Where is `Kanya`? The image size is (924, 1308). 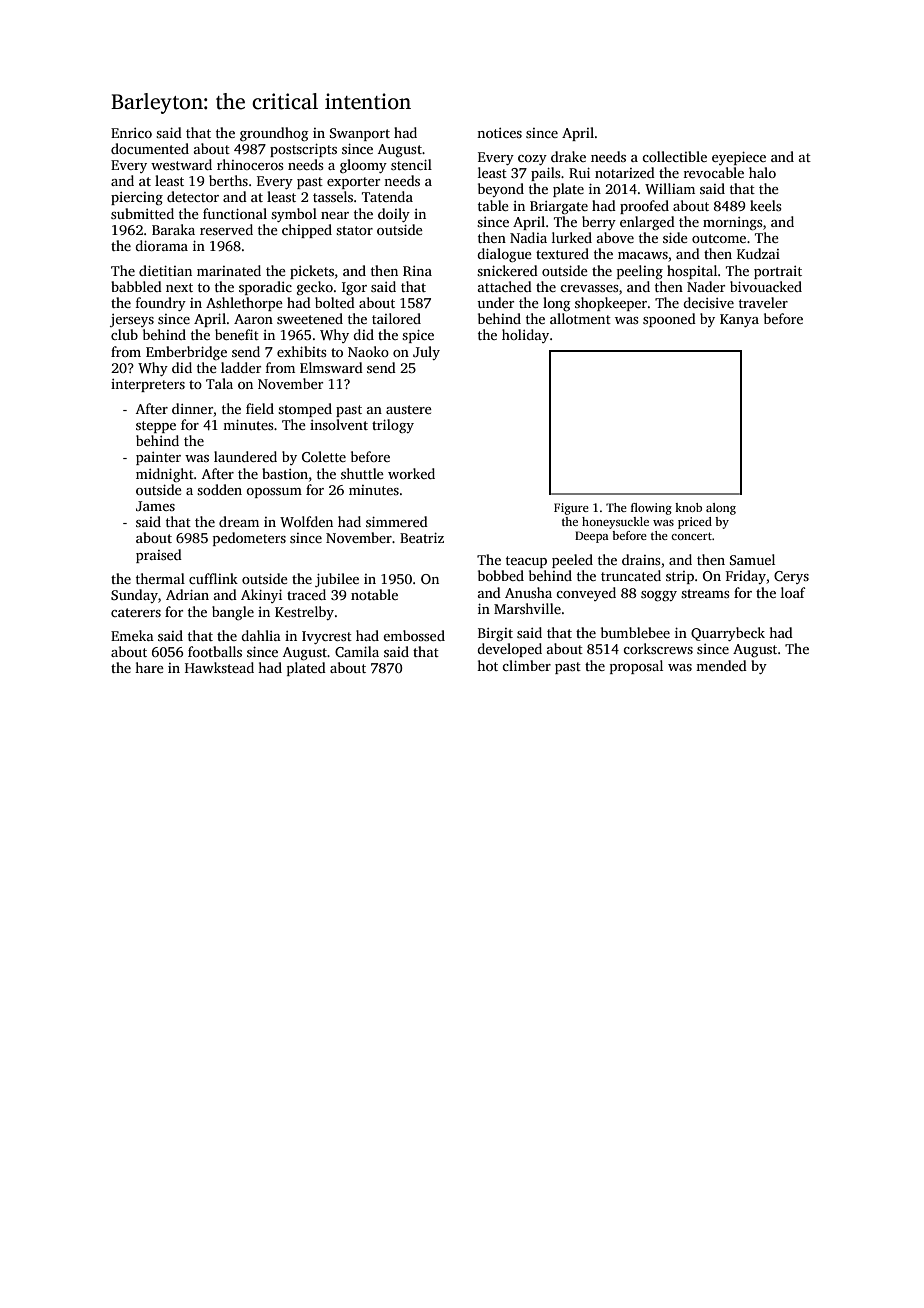 Kanya is located at coordinates (739, 320).
